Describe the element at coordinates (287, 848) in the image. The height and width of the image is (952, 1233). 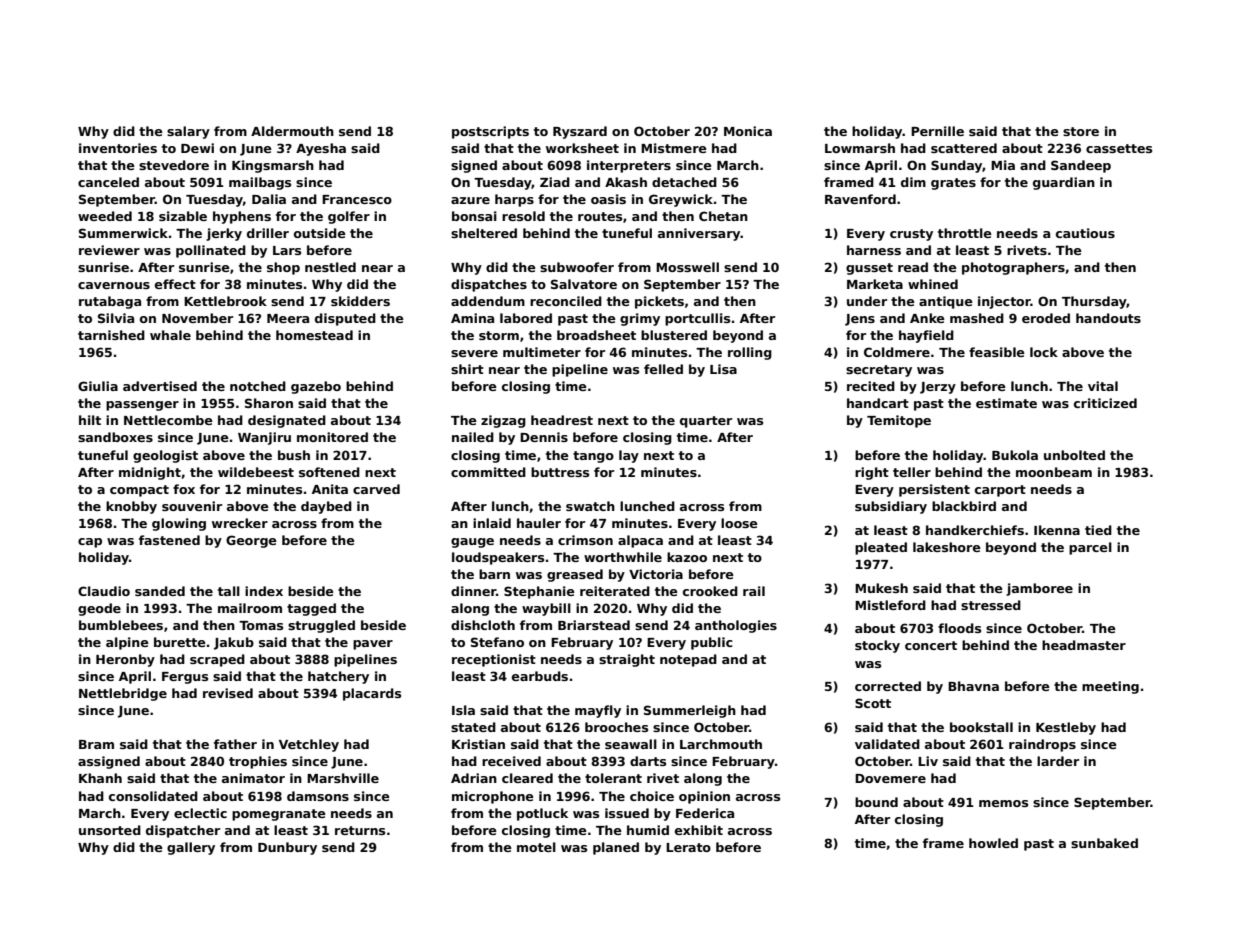
I see `Dunbury` at that location.
